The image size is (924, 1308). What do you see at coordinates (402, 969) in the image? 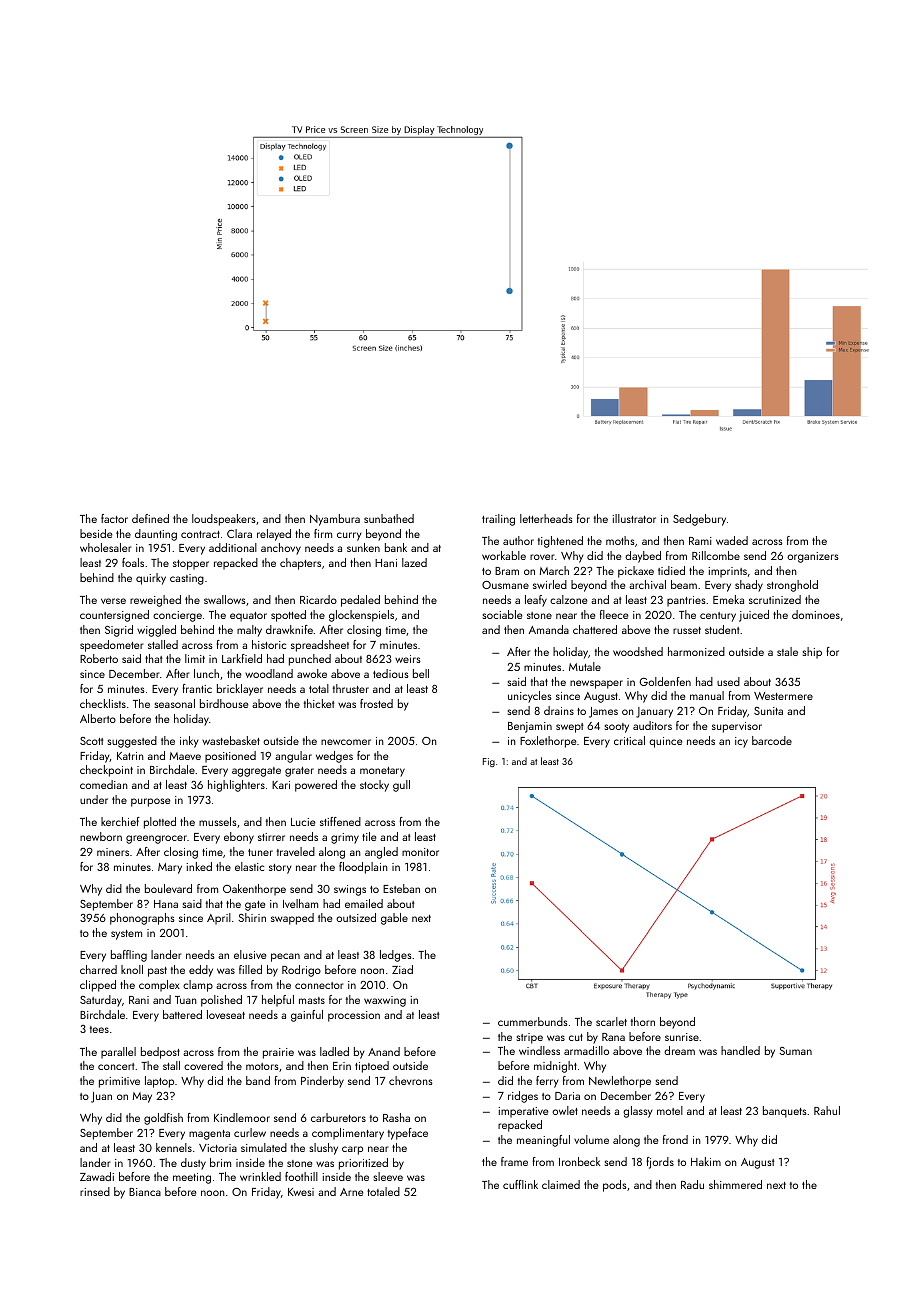
I see `Ziad` at bounding box center [402, 969].
